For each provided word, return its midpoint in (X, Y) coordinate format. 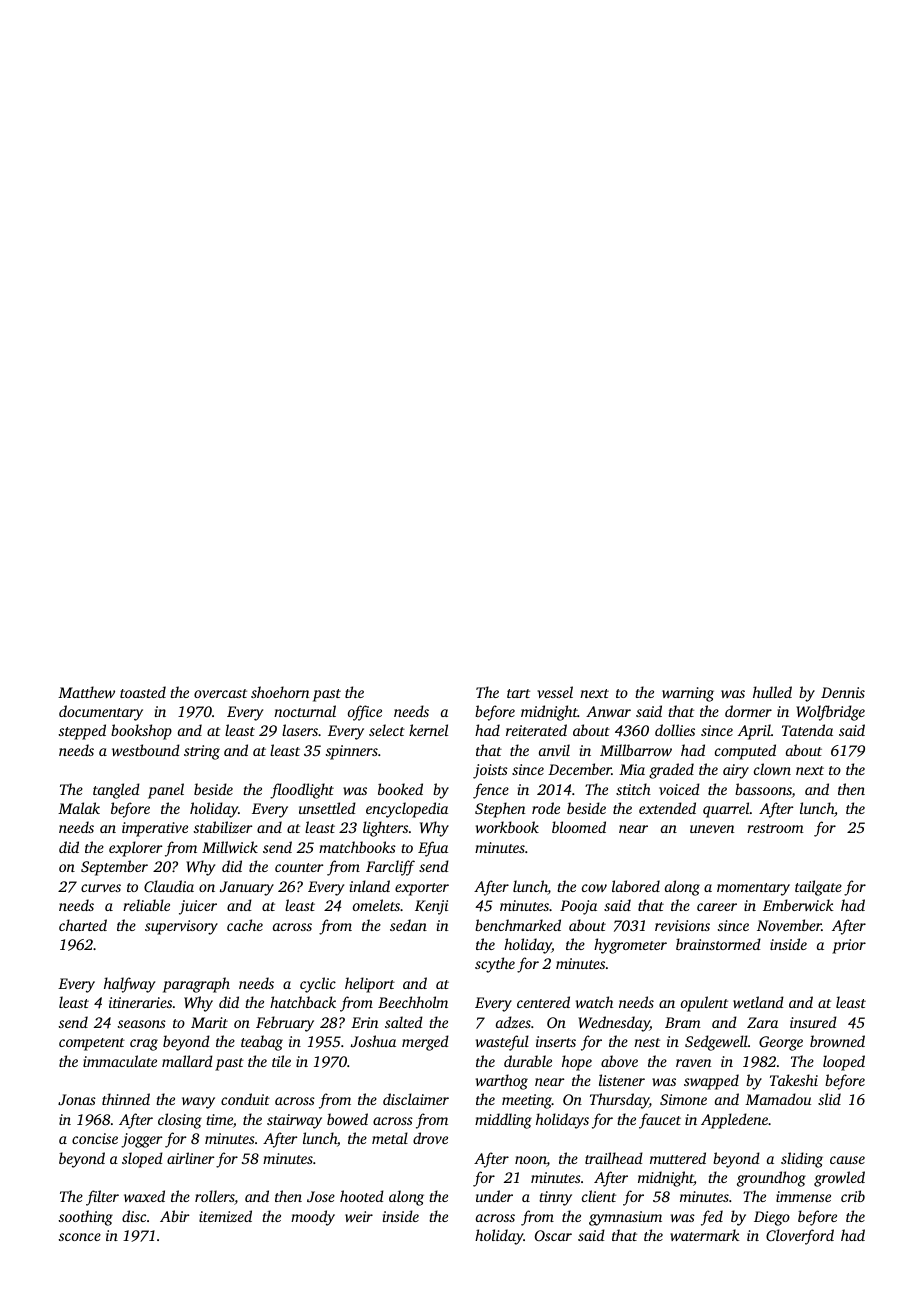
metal (390, 1138)
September (114, 868)
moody (313, 1218)
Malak (79, 808)
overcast (220, 693)
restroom (775, 828)
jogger (142, 1140)
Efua (433, 849)
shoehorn (280, 692)
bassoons (763, 790)
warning (688, 694)
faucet (660, 1121)
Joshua (373, 1041)
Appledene (734, 1121)
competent (92, 1044)
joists (490, 771)
